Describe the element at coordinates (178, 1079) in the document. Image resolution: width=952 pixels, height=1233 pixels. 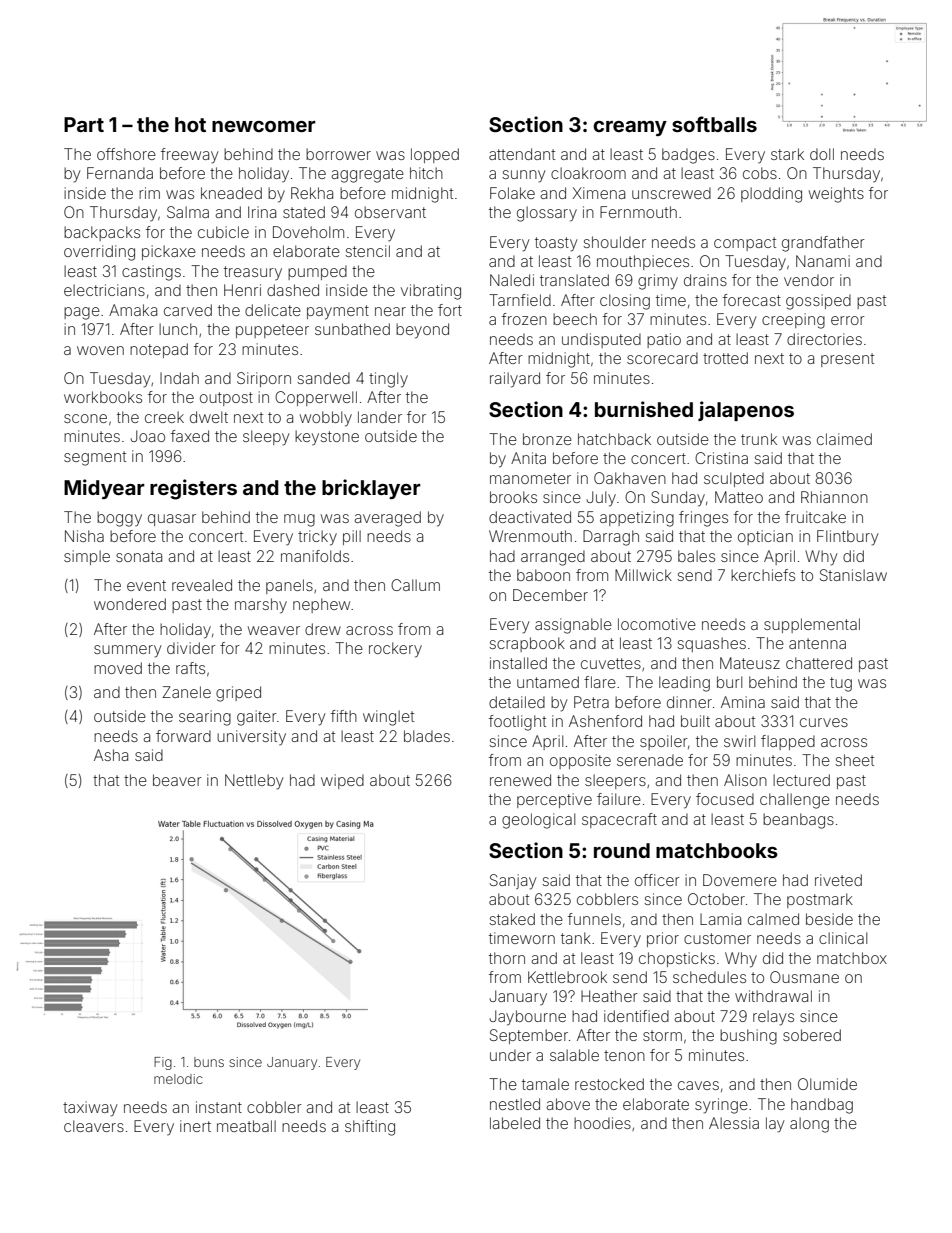
I see `melodic` at that location.
